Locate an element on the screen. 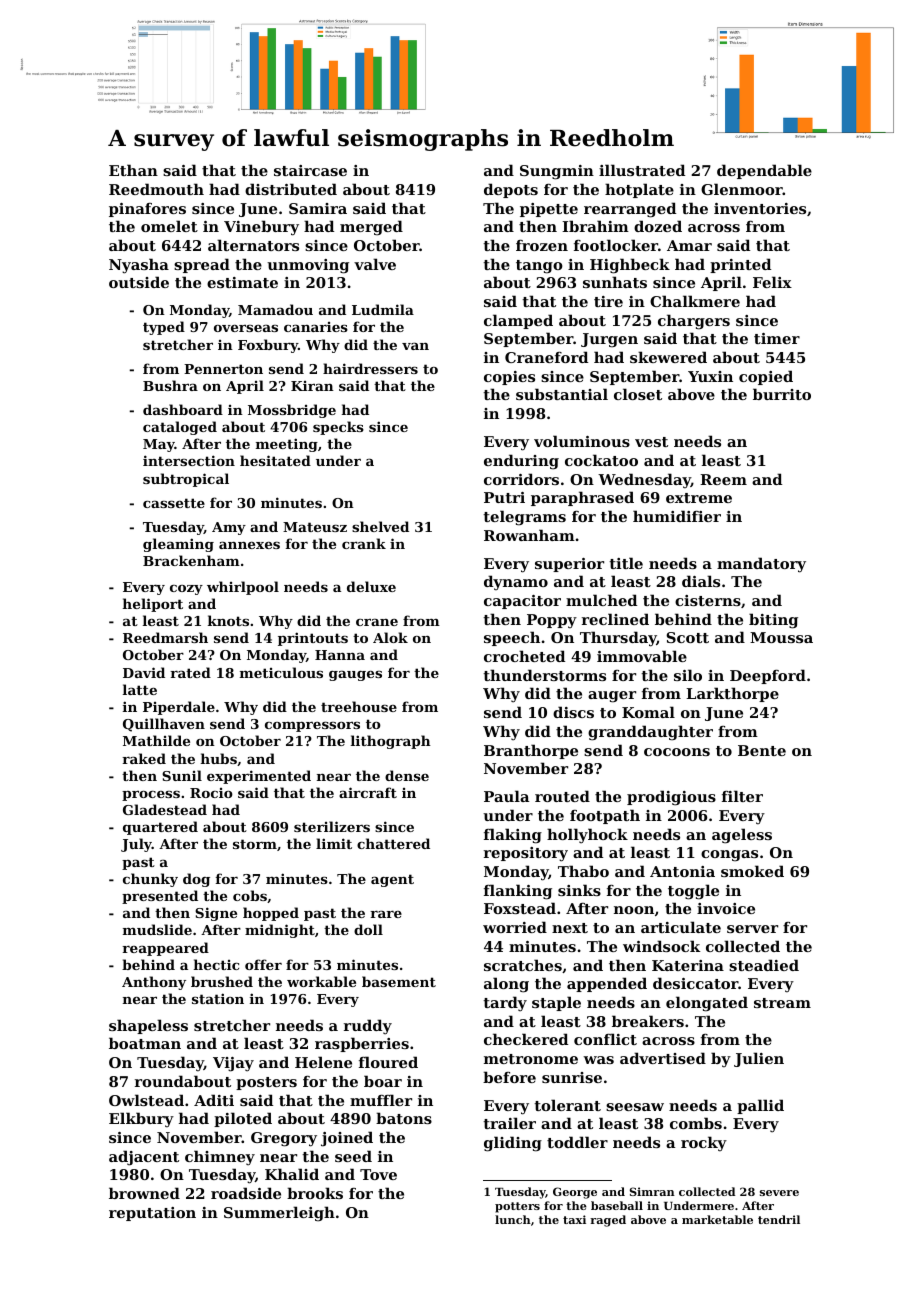 The height and width of the screenshot is (1314, 924). depots is located at coordinates (511, 190).
